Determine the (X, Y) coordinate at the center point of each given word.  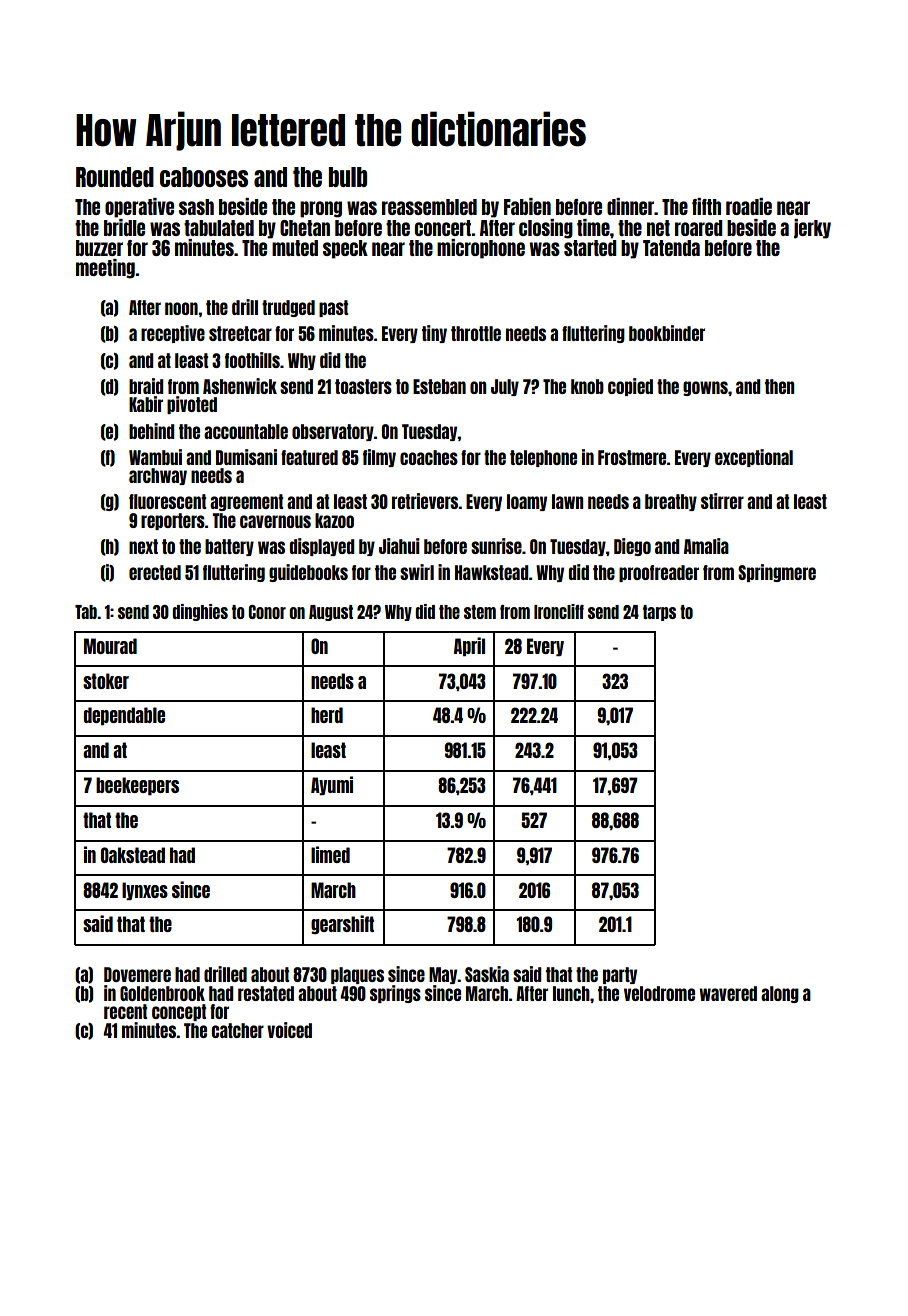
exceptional (754, 458)
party (620, 975)
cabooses (204, 177)
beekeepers (137, 786)
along (780, 994)
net (658, 228)
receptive (173, 334)
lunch (571, 993)
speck (345, 249)
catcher (237, 1030)
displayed (322, 547)
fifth (706, 206)
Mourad (110, 646)
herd (327, 715)
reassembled (429, 207)
